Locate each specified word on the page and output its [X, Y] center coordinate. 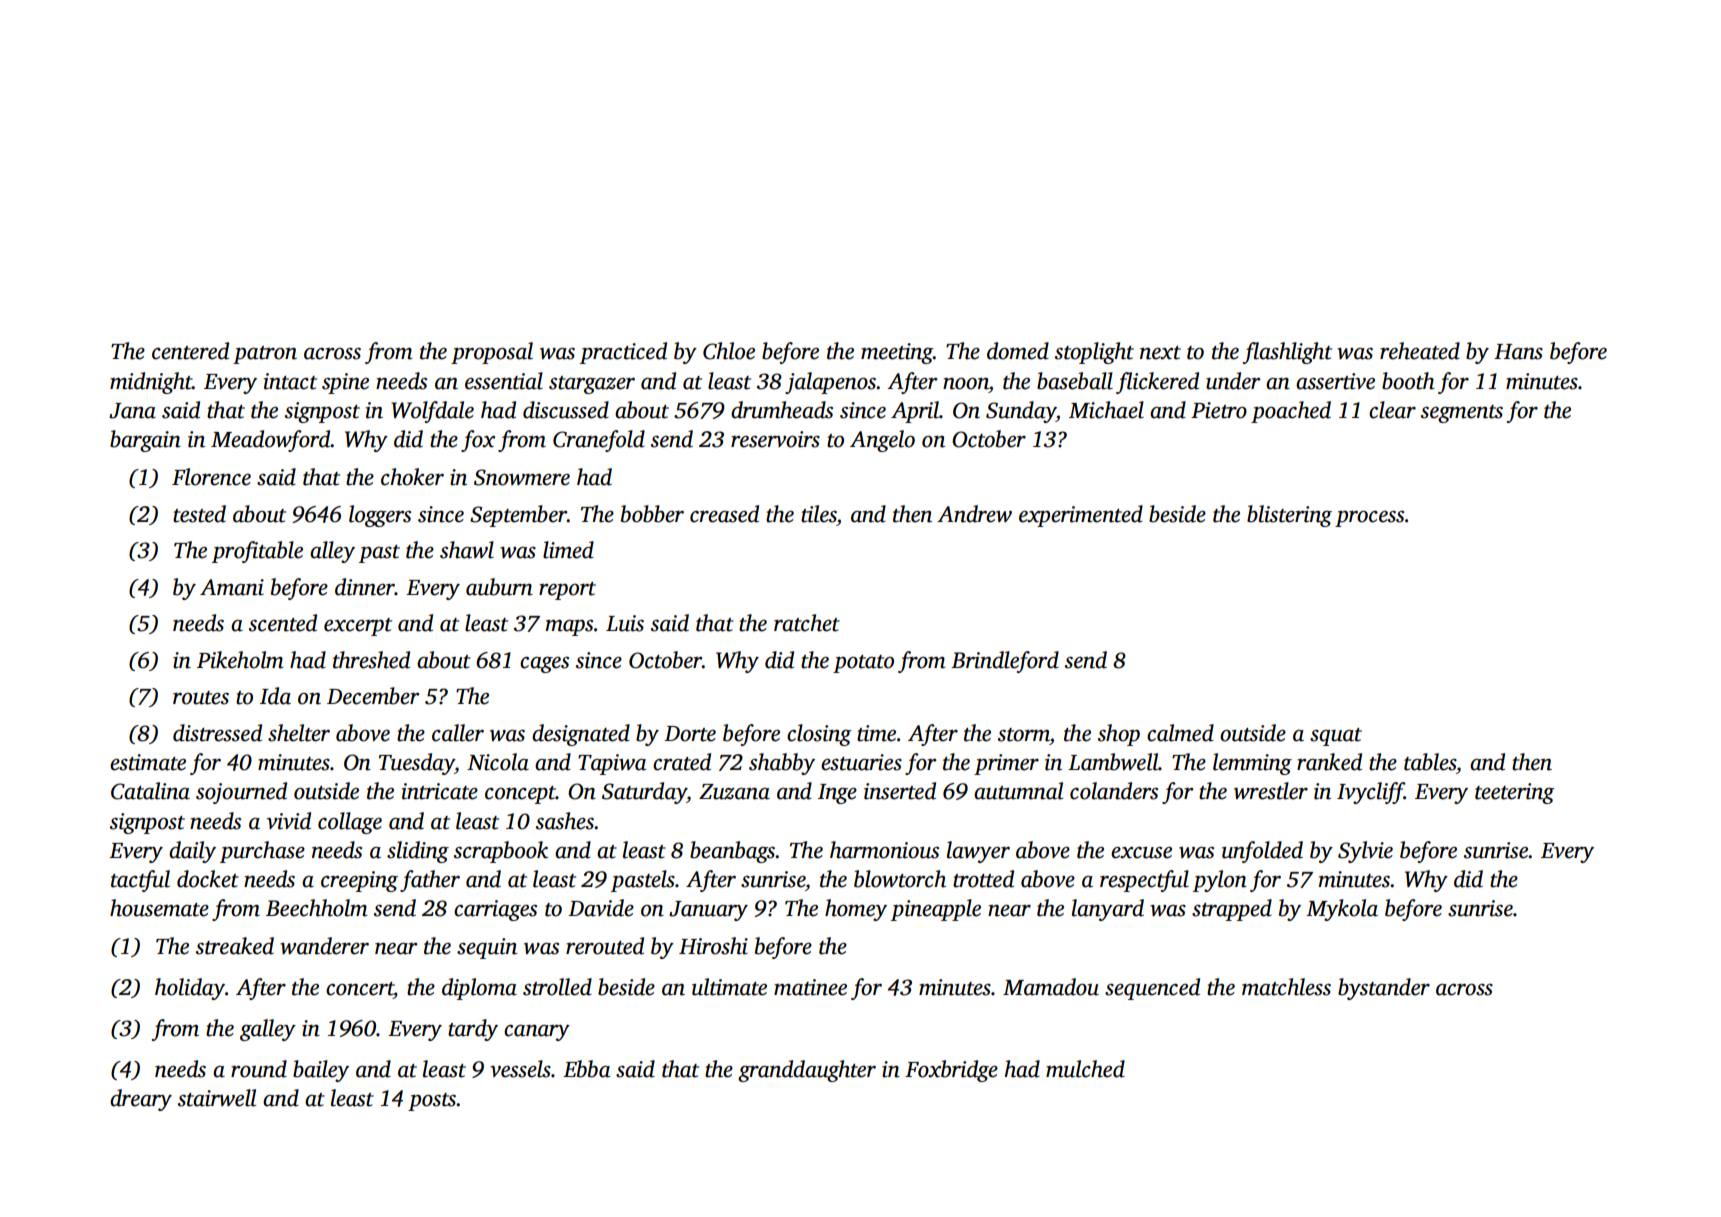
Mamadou [1051, 987]
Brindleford [1005, 662]
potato [863, 664]
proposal [492, 353]
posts [432, 1102]
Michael [1106, 410]
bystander [1384, 989]
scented [283, 623]
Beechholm [316, 908]
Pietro [1219, 410]
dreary [141, 1100]
